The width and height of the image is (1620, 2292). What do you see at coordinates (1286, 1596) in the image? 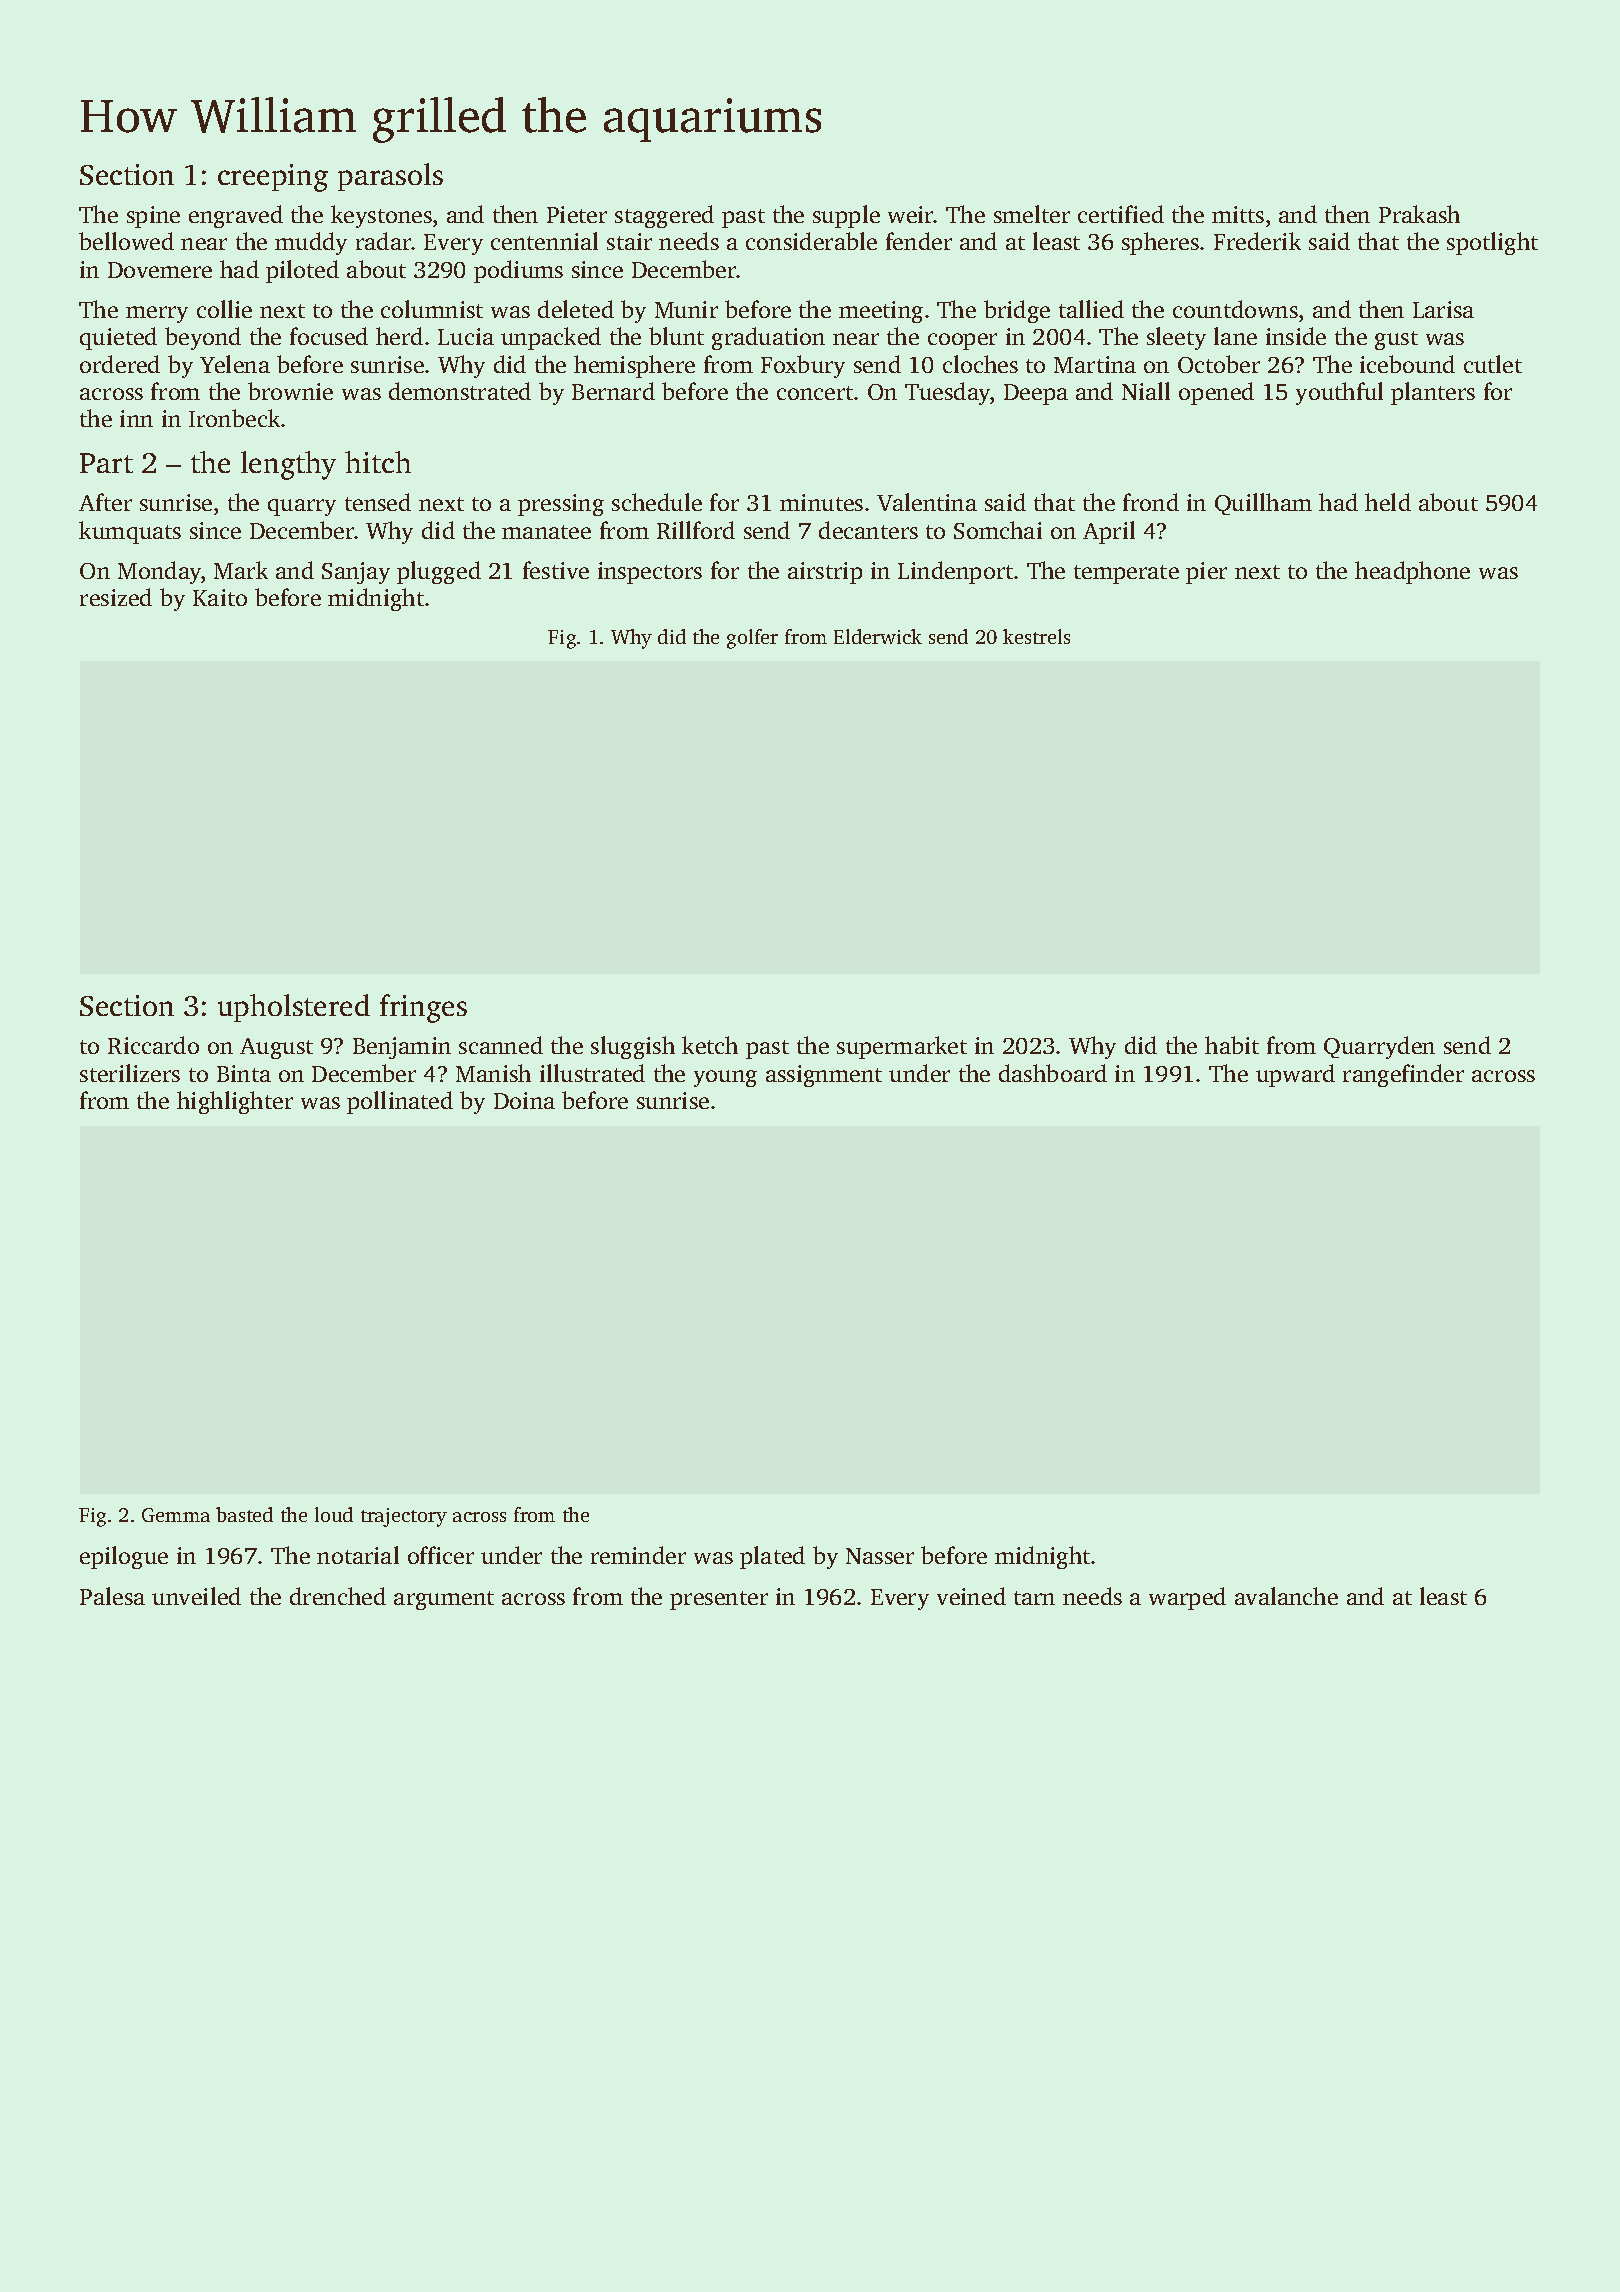
I see `avalanche` at bounding box center [1286, 1596].
